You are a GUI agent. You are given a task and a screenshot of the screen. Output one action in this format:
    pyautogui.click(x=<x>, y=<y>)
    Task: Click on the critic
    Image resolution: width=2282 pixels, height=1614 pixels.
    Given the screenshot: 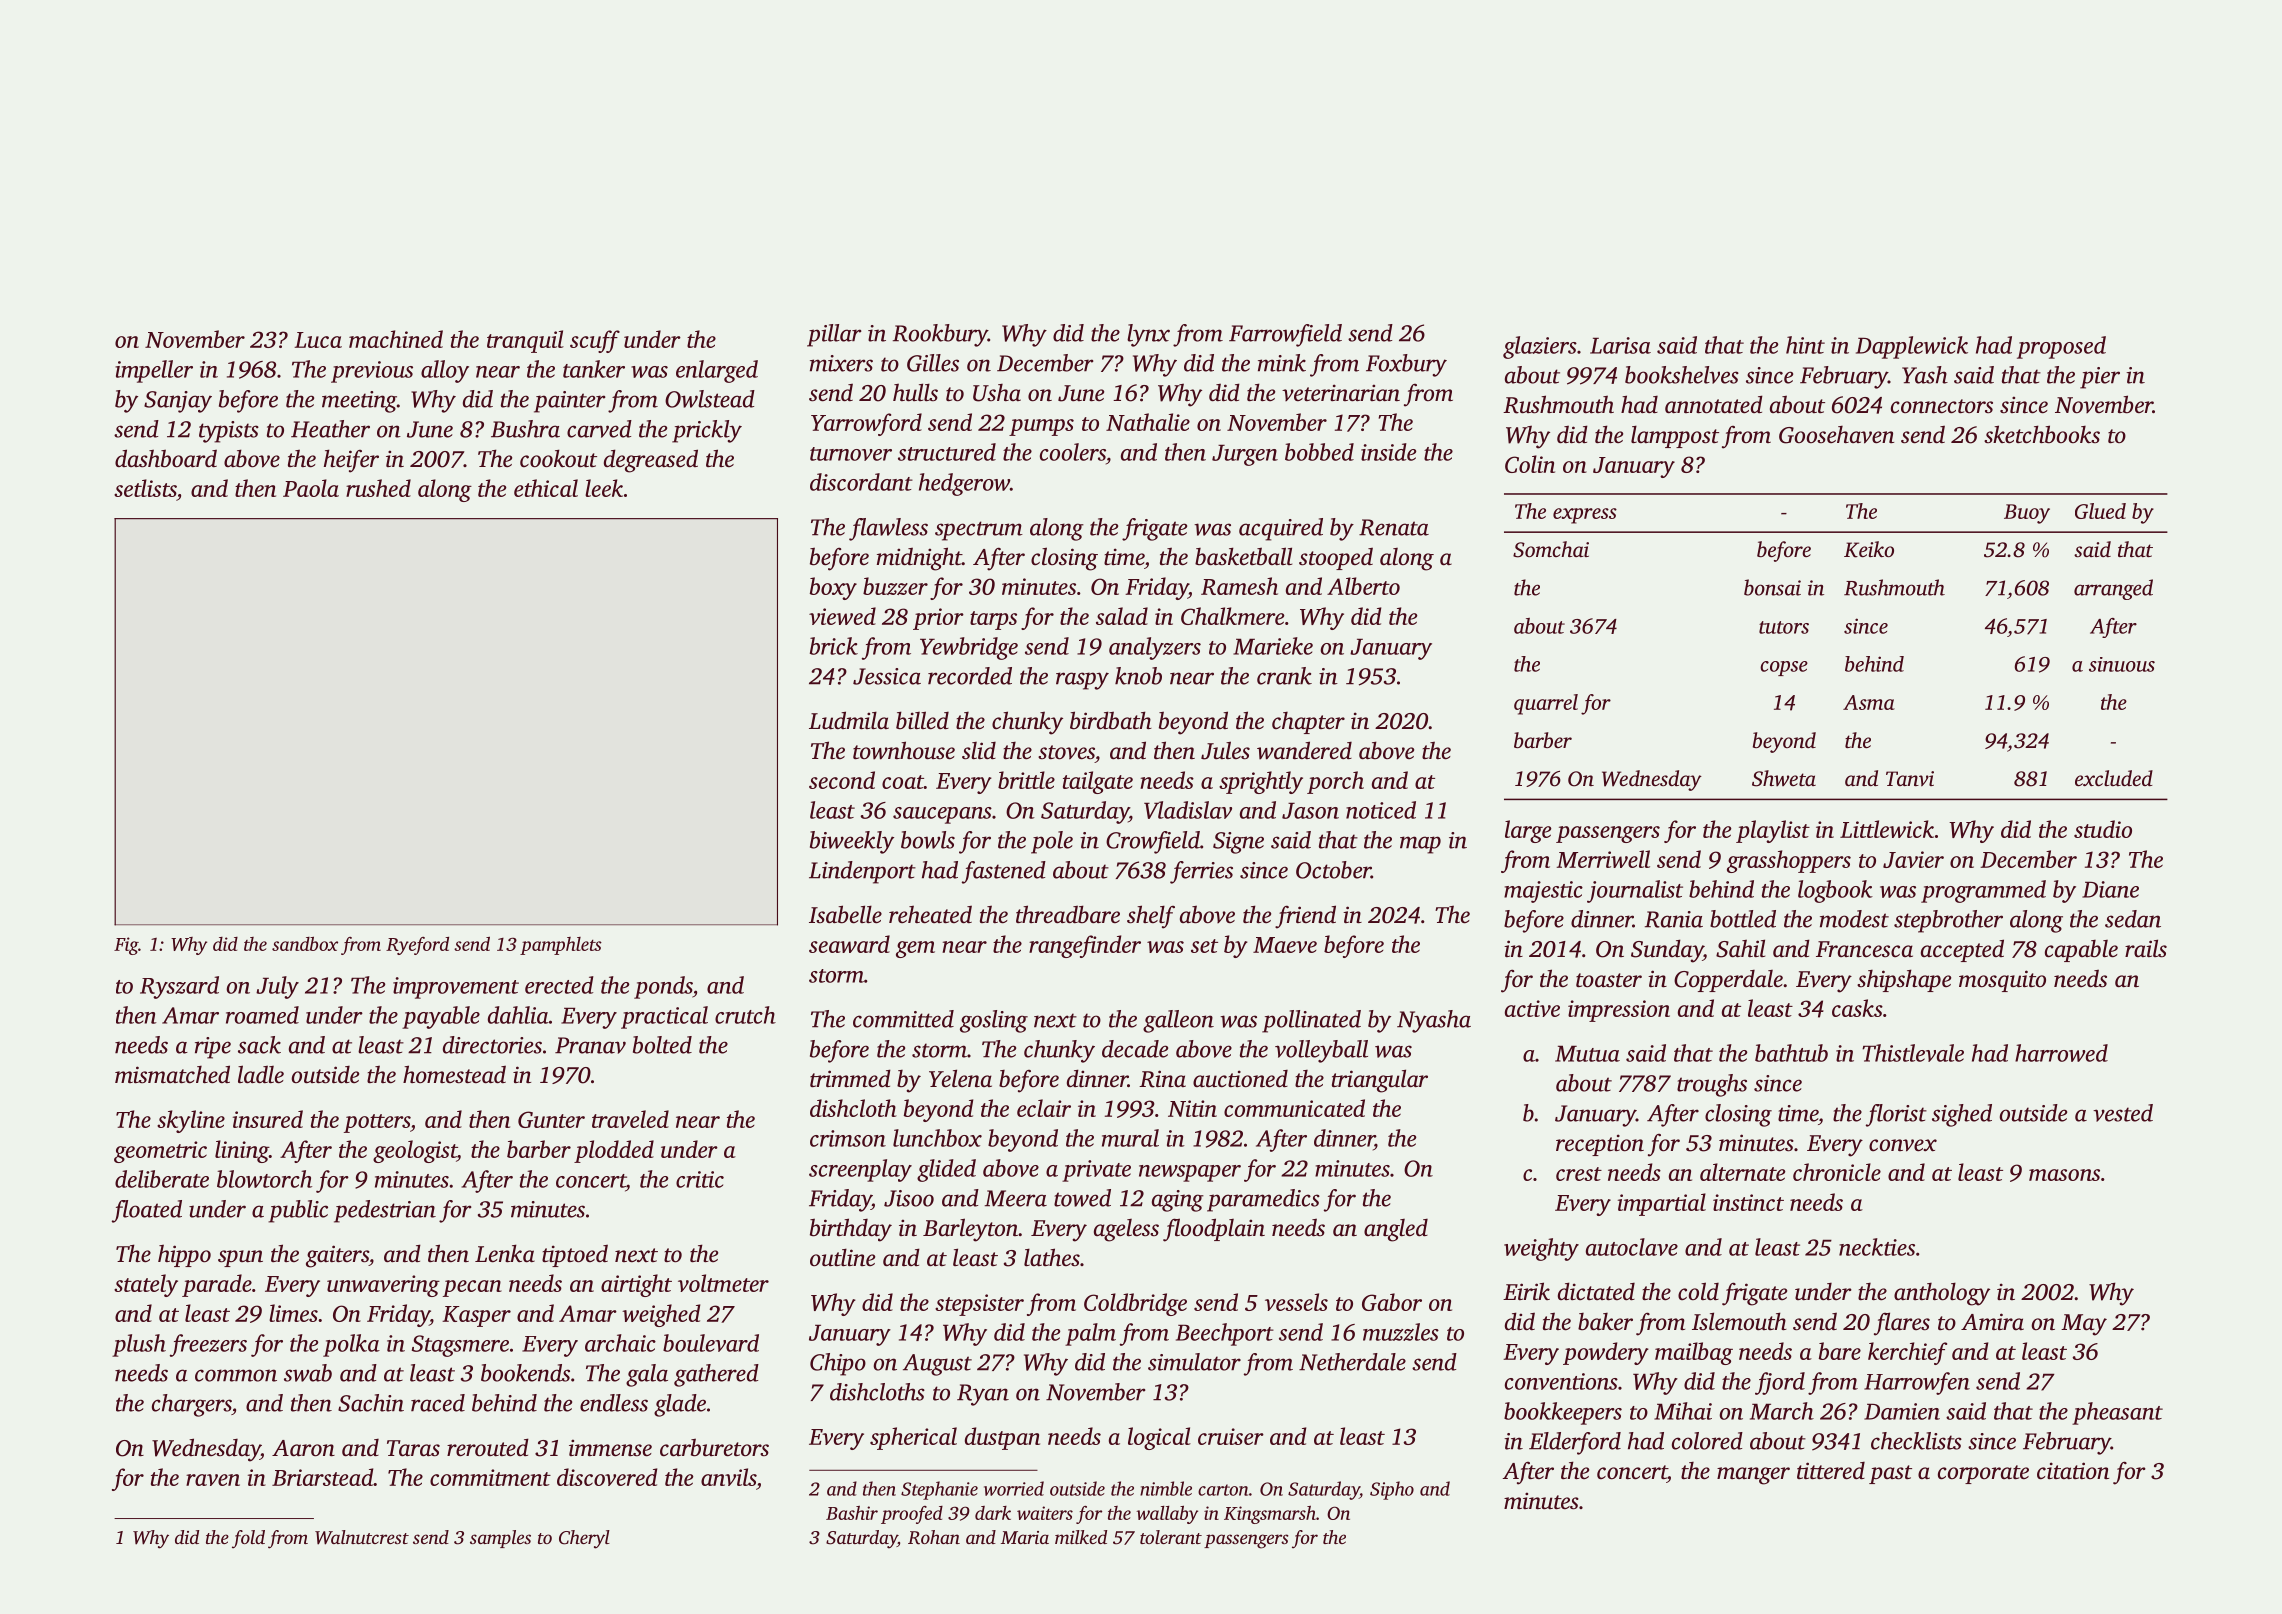 What is the action you would take?
    pyautogui.click(x=700, y=1179)
